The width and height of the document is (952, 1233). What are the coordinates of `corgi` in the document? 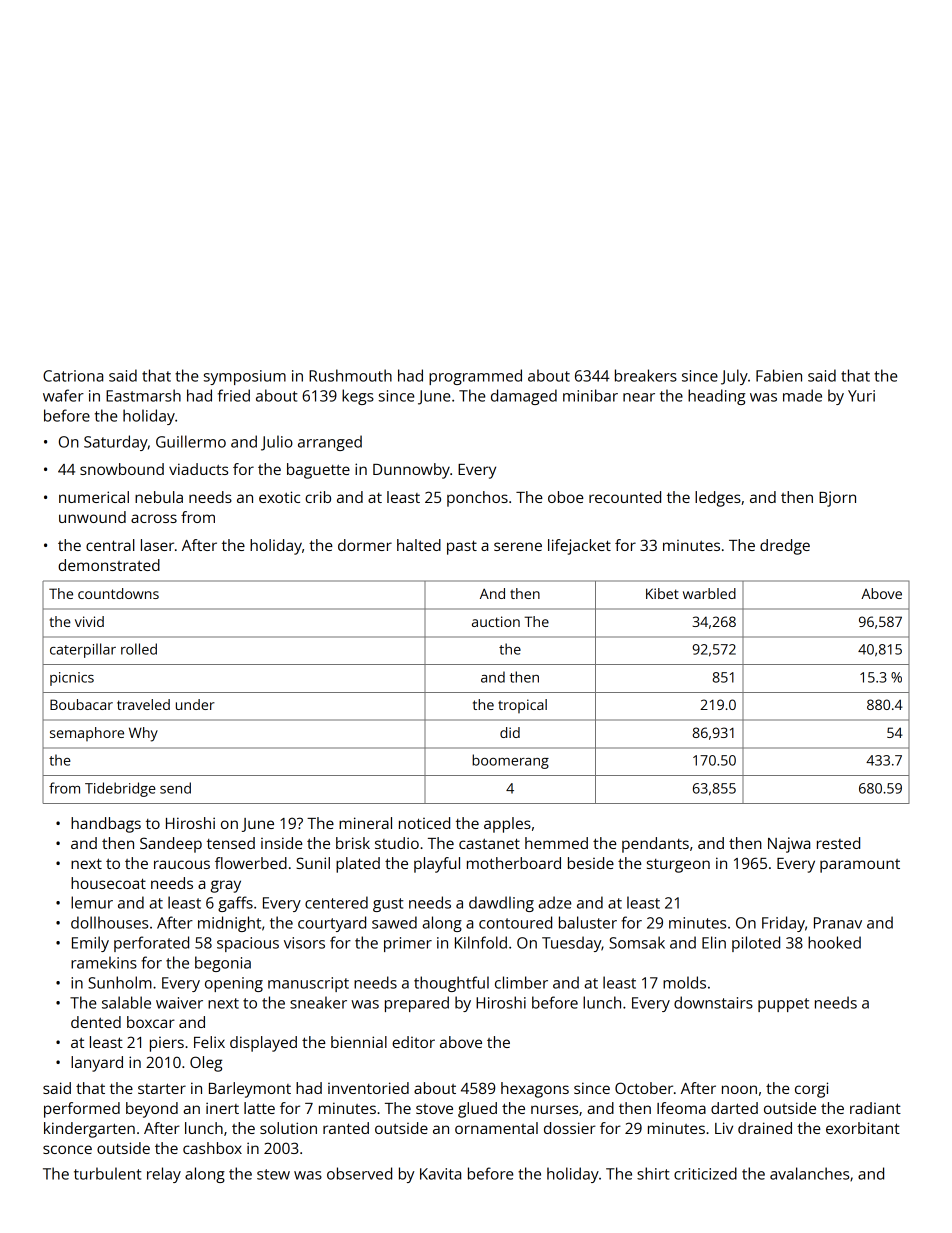 It's located at (811, 1090).
